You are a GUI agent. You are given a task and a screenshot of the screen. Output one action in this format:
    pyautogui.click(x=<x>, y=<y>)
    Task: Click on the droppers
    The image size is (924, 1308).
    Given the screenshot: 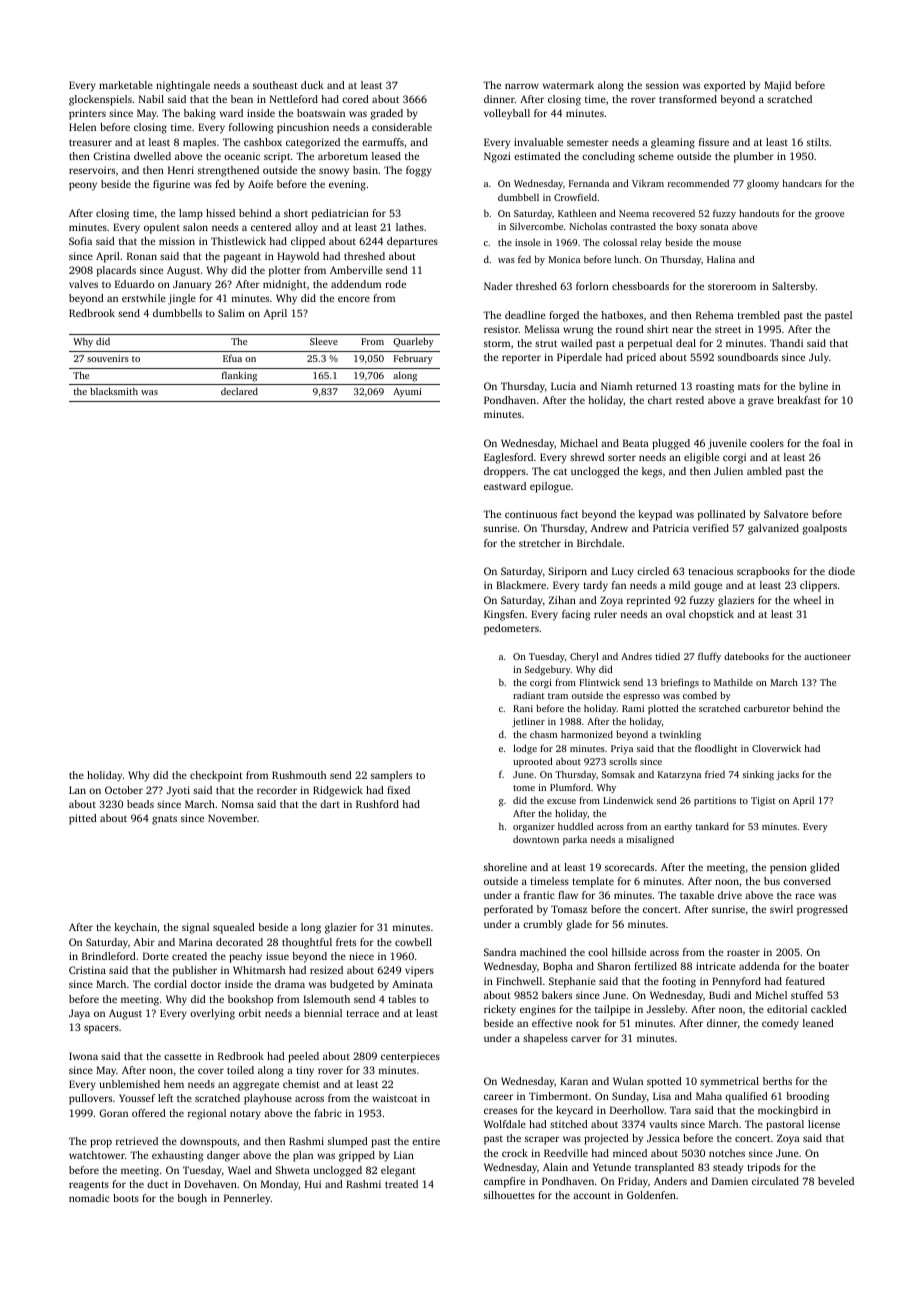 What is the action you would take?
    pyautogui.click(x=505, y=472)
